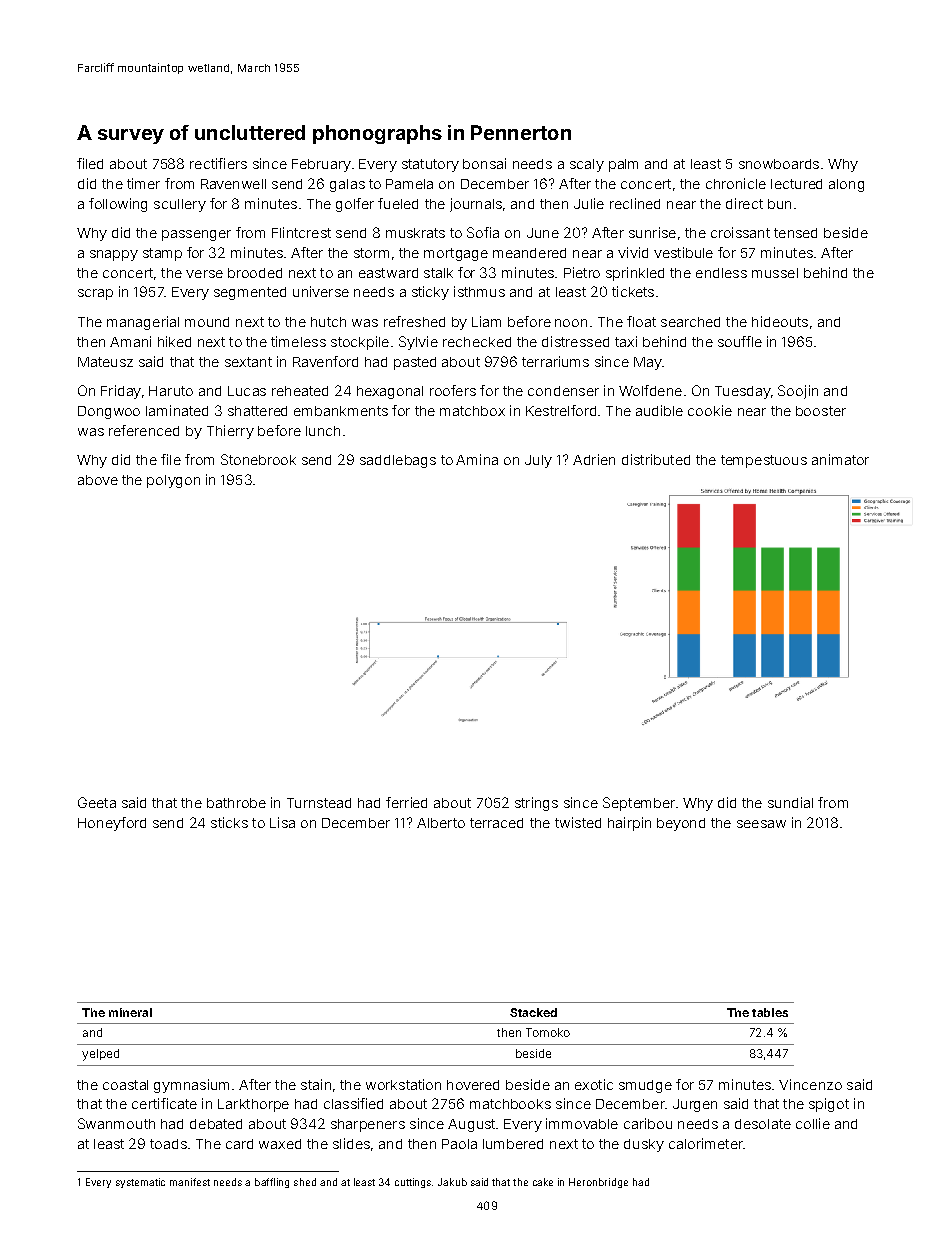  What do you see at coordinates (398, 461) in the document?
I see `saddlebags` at bounding box center [398, 461].
